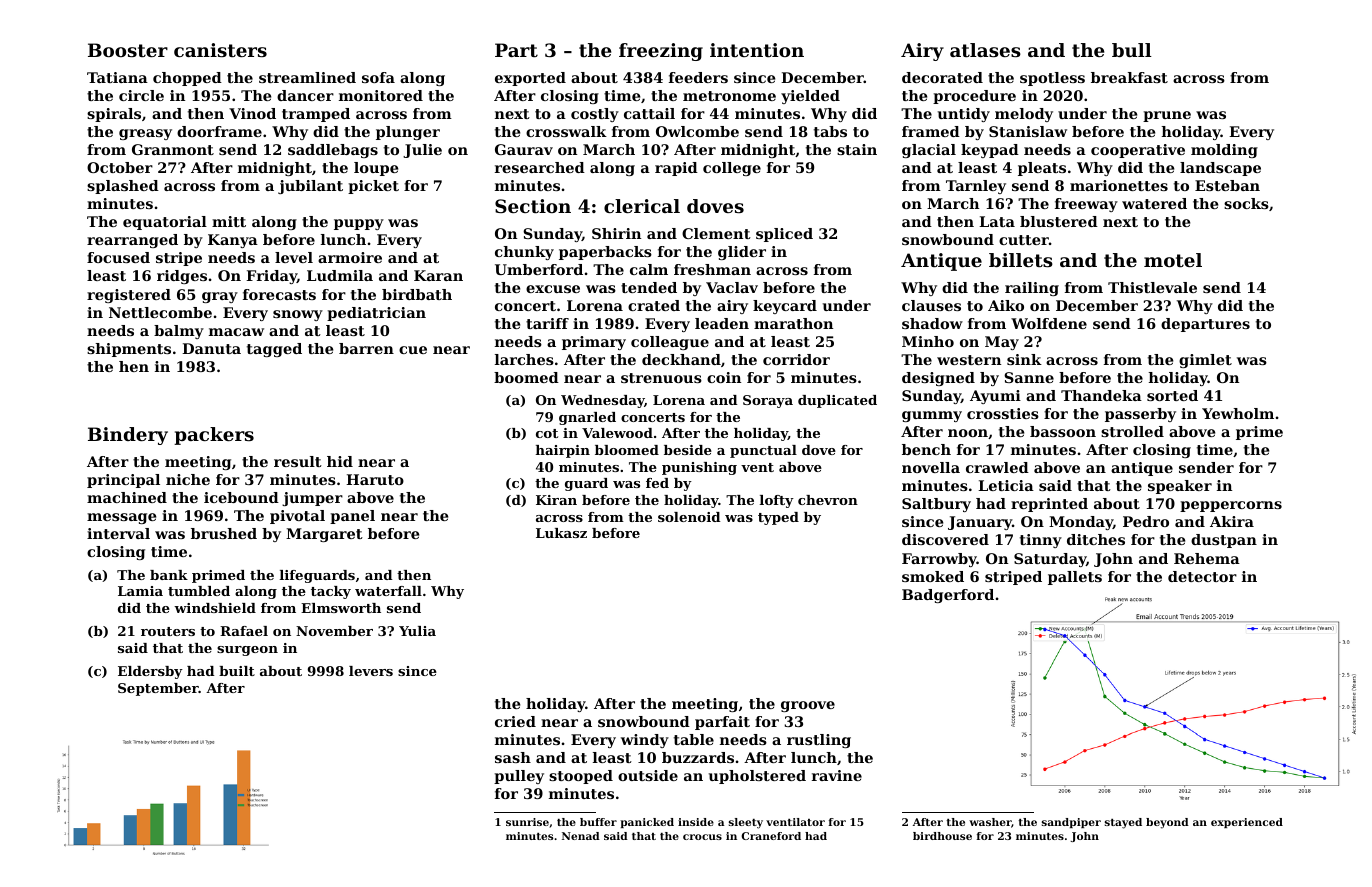  Describe the element at coordinates (926, 449) in the document. I see `bench` at that location.
